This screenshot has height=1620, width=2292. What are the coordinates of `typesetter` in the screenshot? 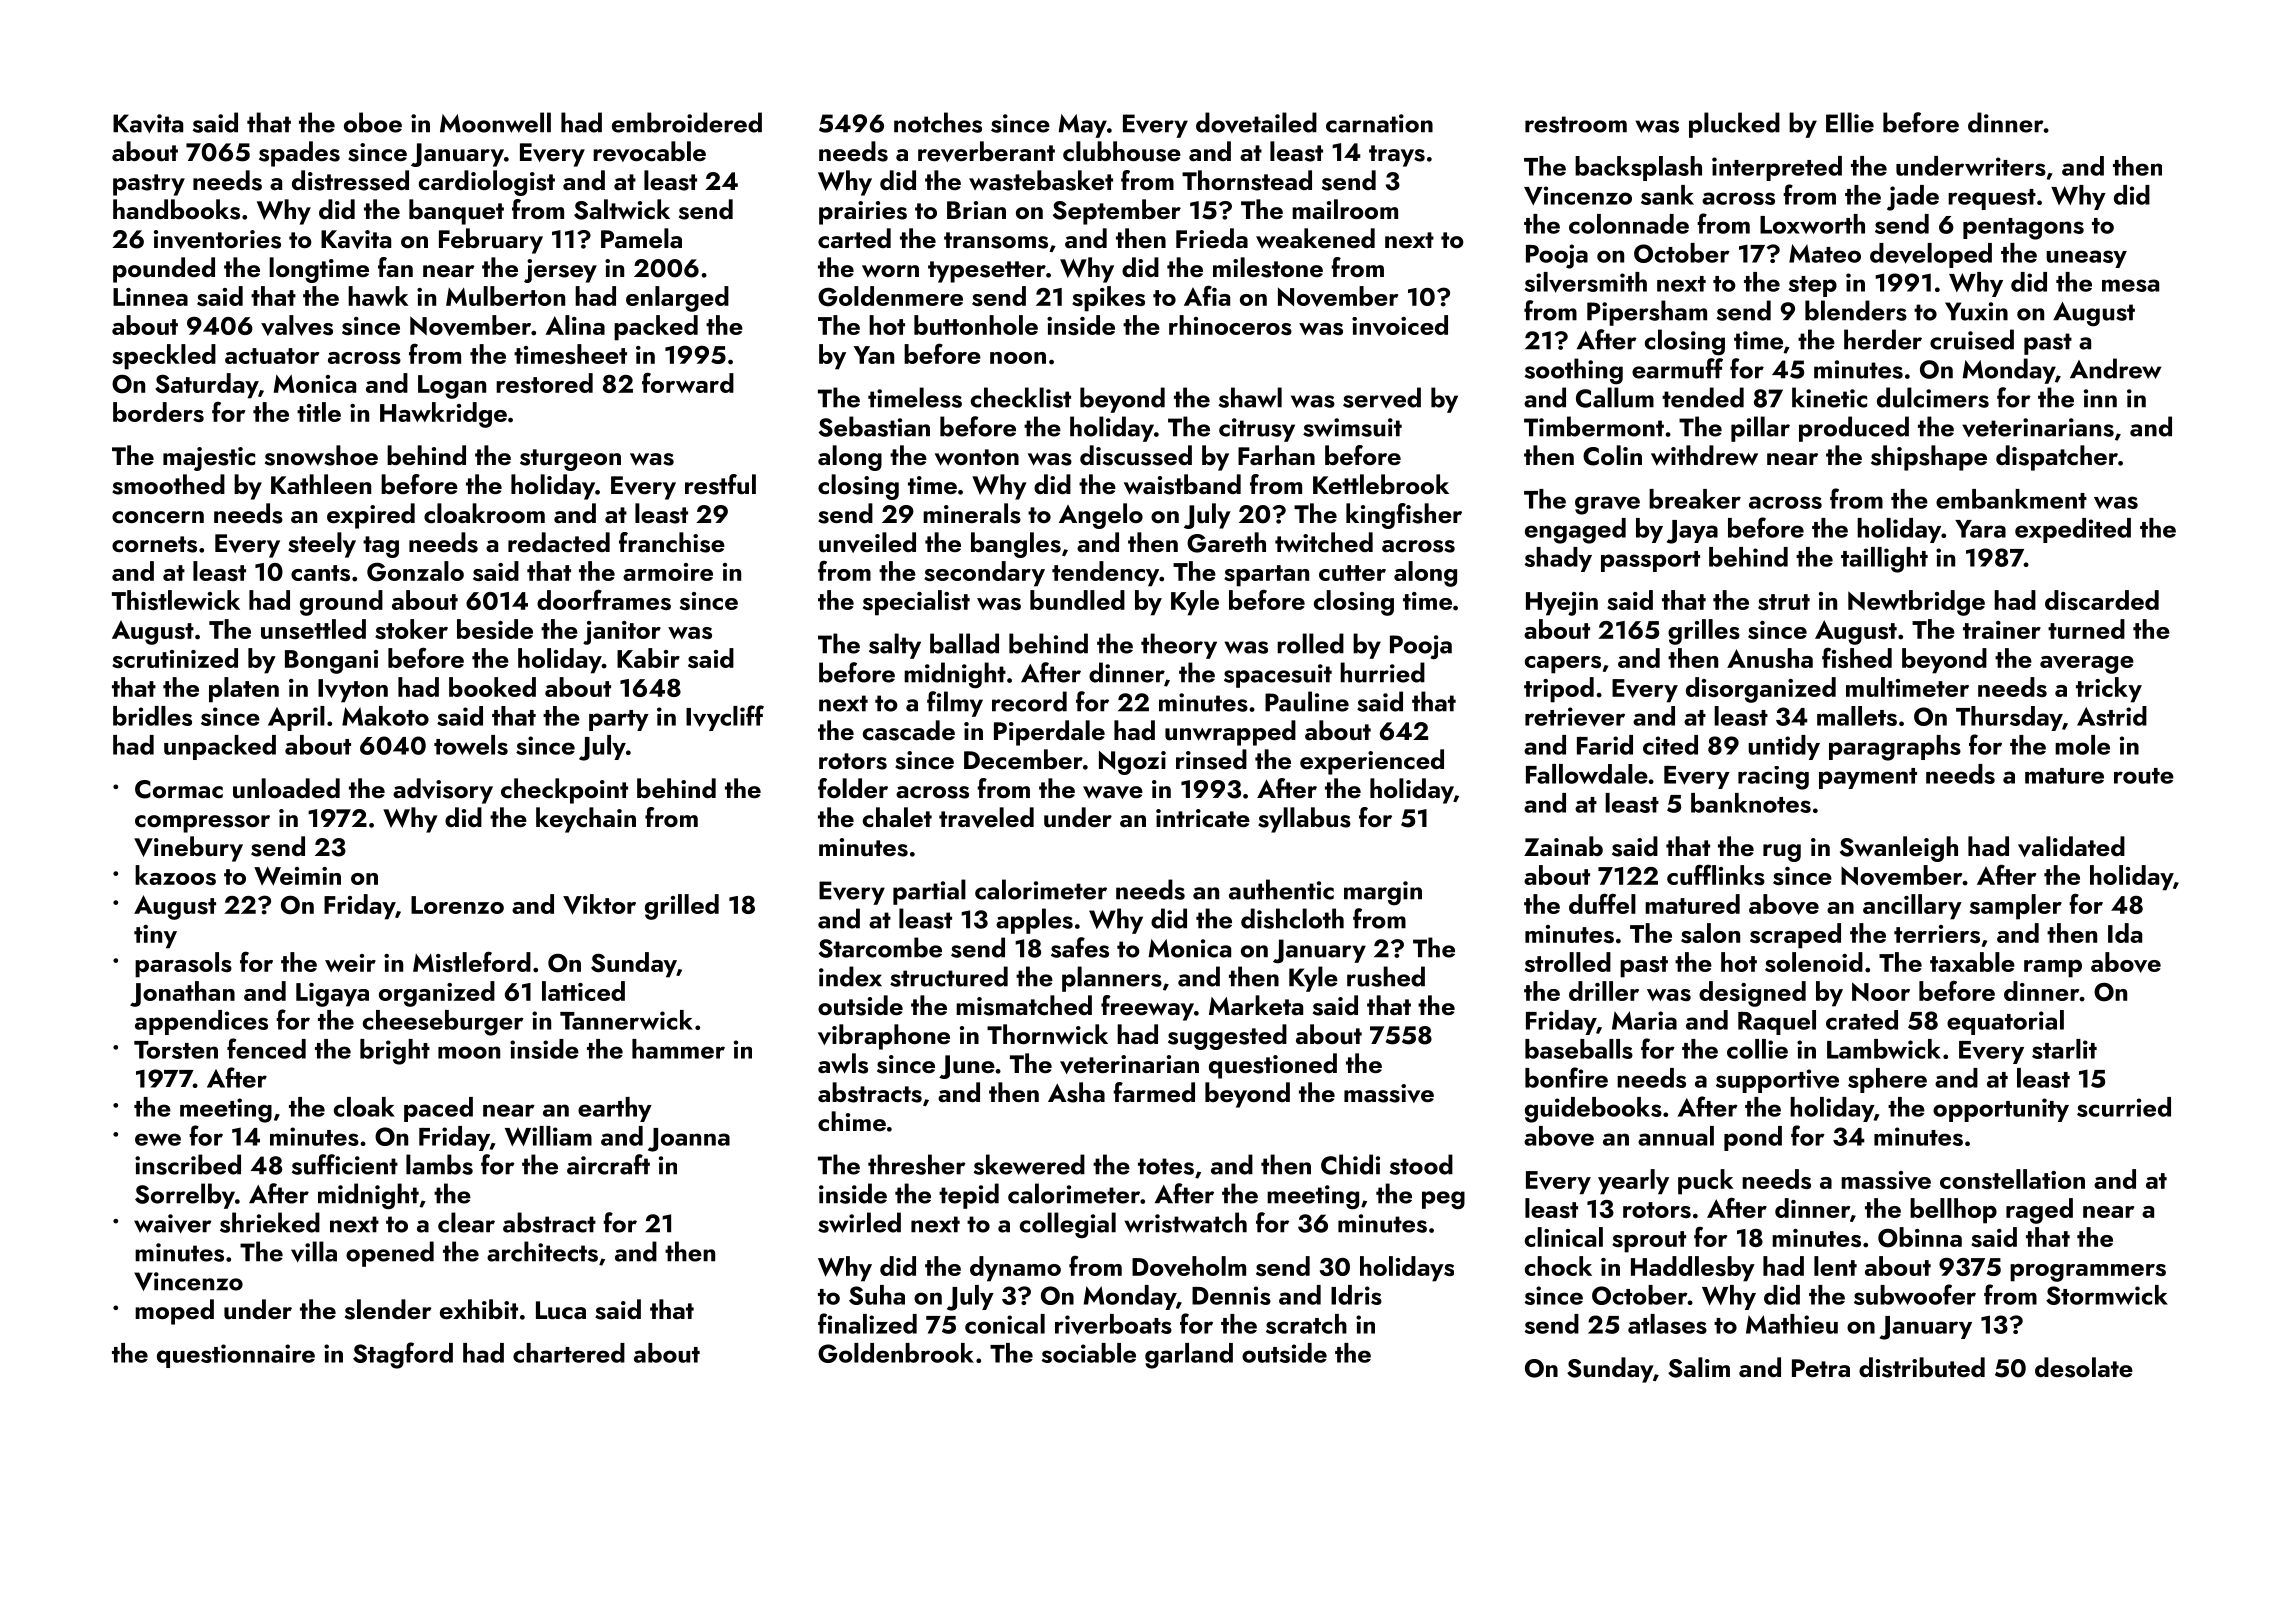 It's located at (987, 272).
